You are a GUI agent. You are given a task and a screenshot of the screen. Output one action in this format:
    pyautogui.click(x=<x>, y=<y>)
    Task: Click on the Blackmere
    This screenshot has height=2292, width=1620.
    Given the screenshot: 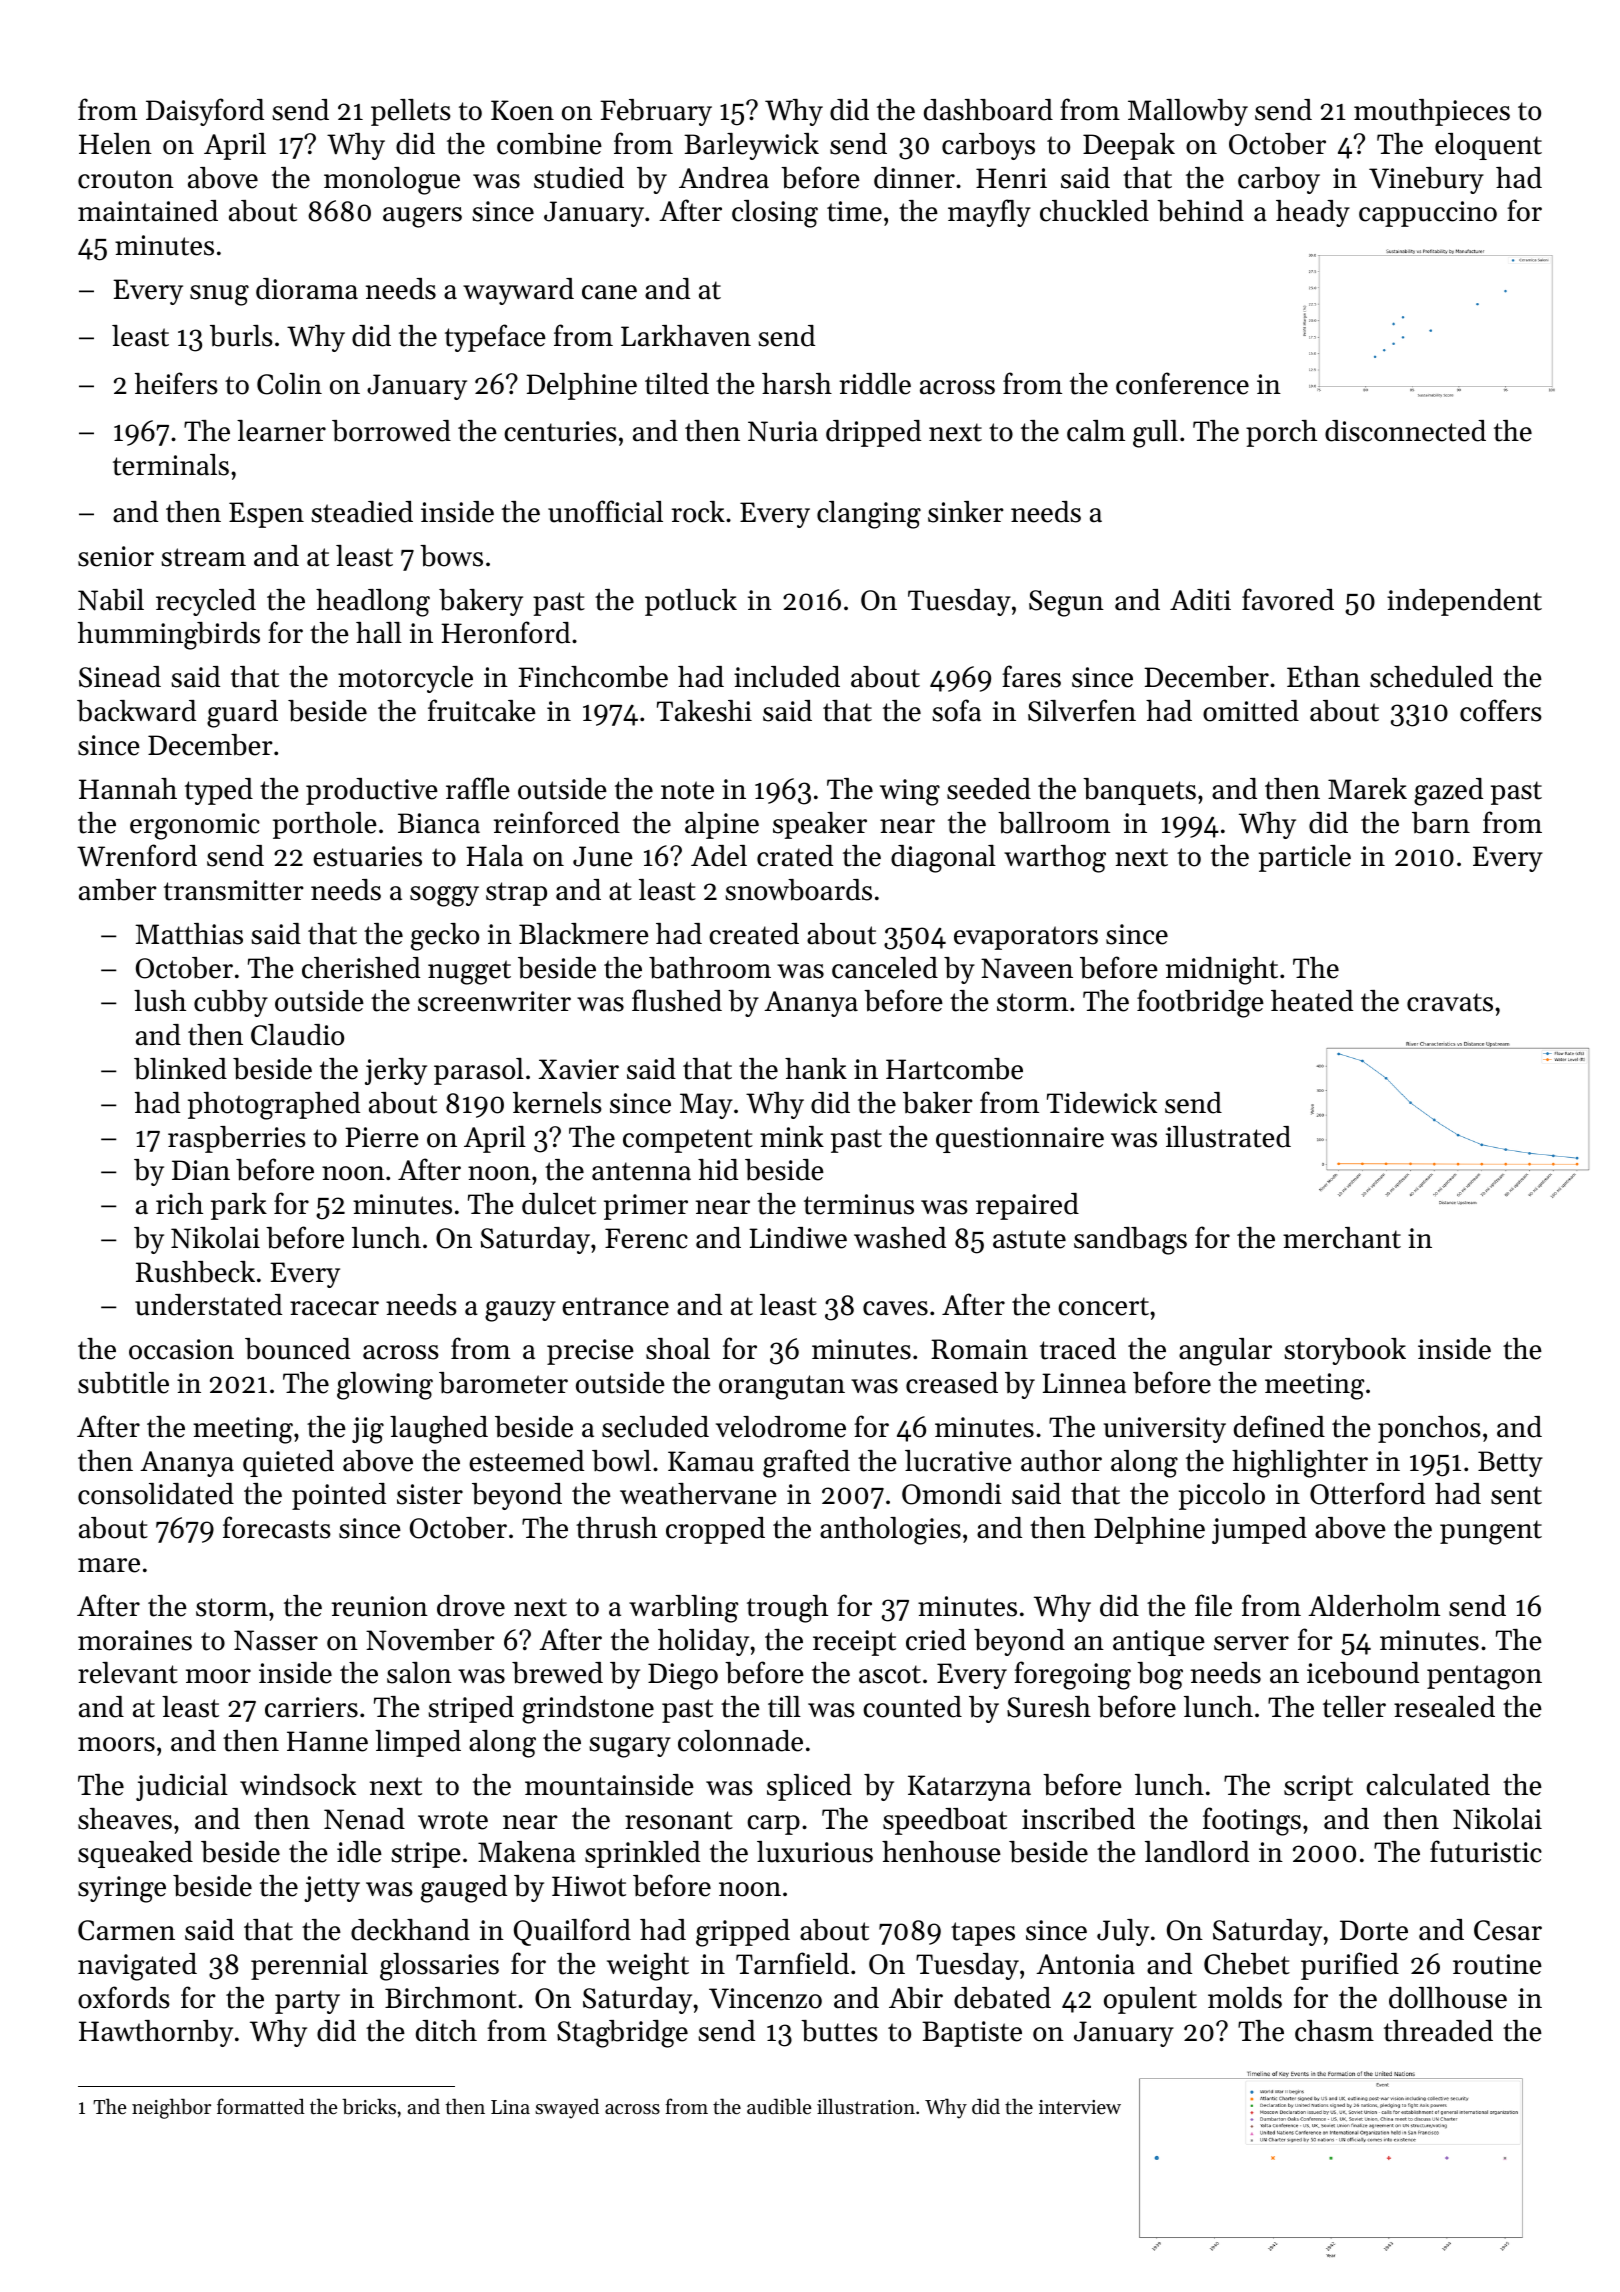 What is the action you would take?
    pyautogui.click(x=584, y=934)
